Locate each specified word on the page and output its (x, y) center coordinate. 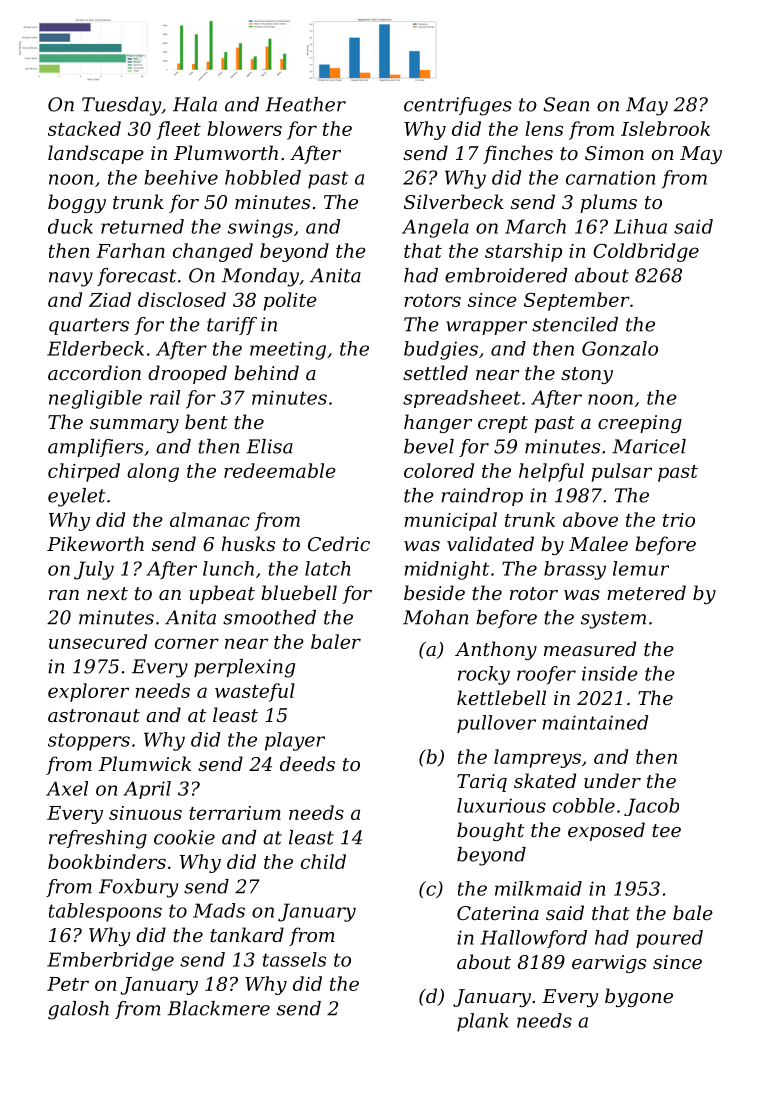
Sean (566, 104)
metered (646, 592)
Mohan (435, 617)
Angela (435, 228)
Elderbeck (95, 348)
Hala (195, 104)
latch (327, 568)
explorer (88, 692)
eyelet (76, 497)
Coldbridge (646, 252)
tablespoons (105, 912)
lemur (641, 568)
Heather (305, 104)
